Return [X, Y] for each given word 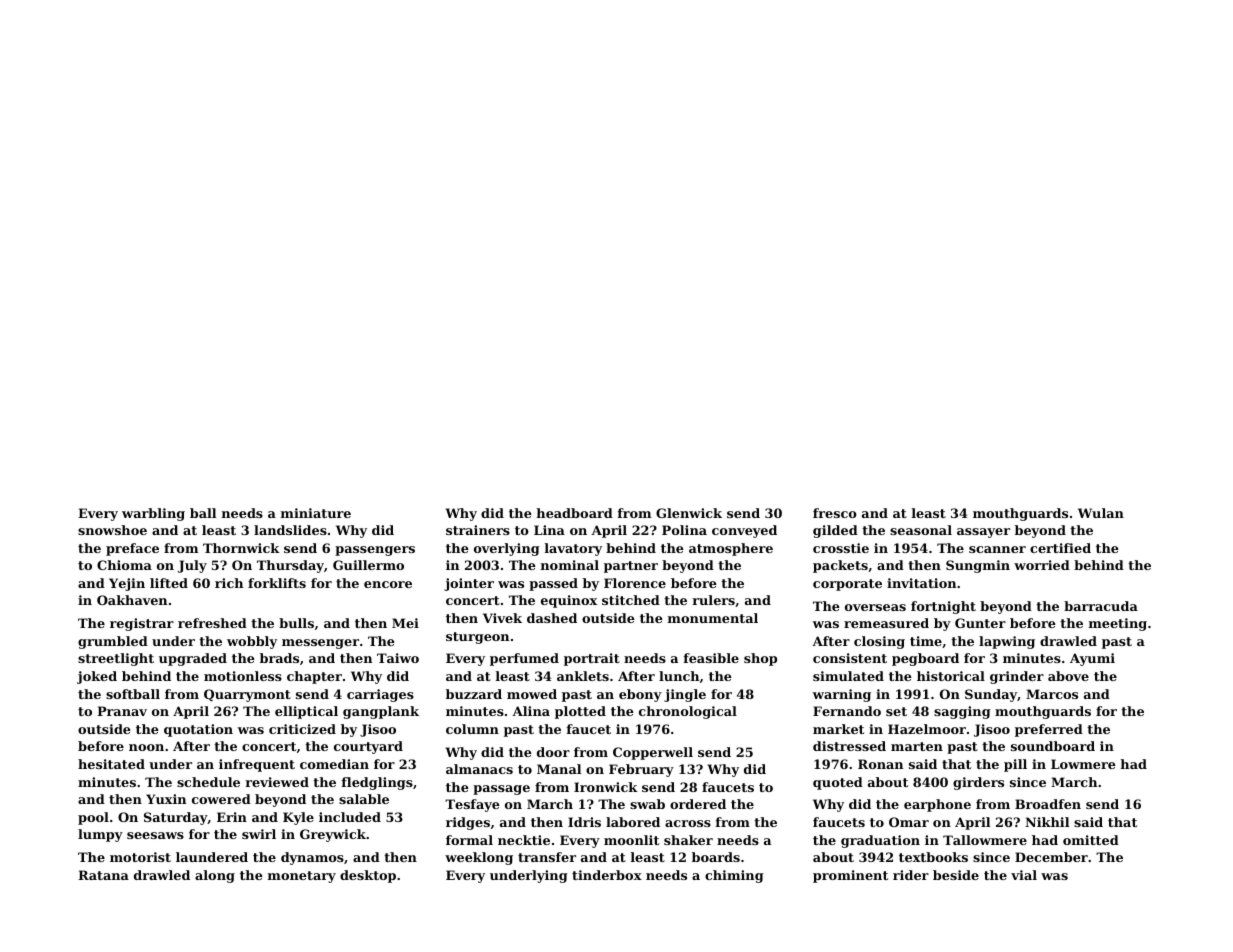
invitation [921, 583]
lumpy [100, 835]
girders [978, 783]
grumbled [113, 642]
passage [501, 790]
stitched [631, 600]
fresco [835, 513]
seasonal [921, 530]
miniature [316, 513]
